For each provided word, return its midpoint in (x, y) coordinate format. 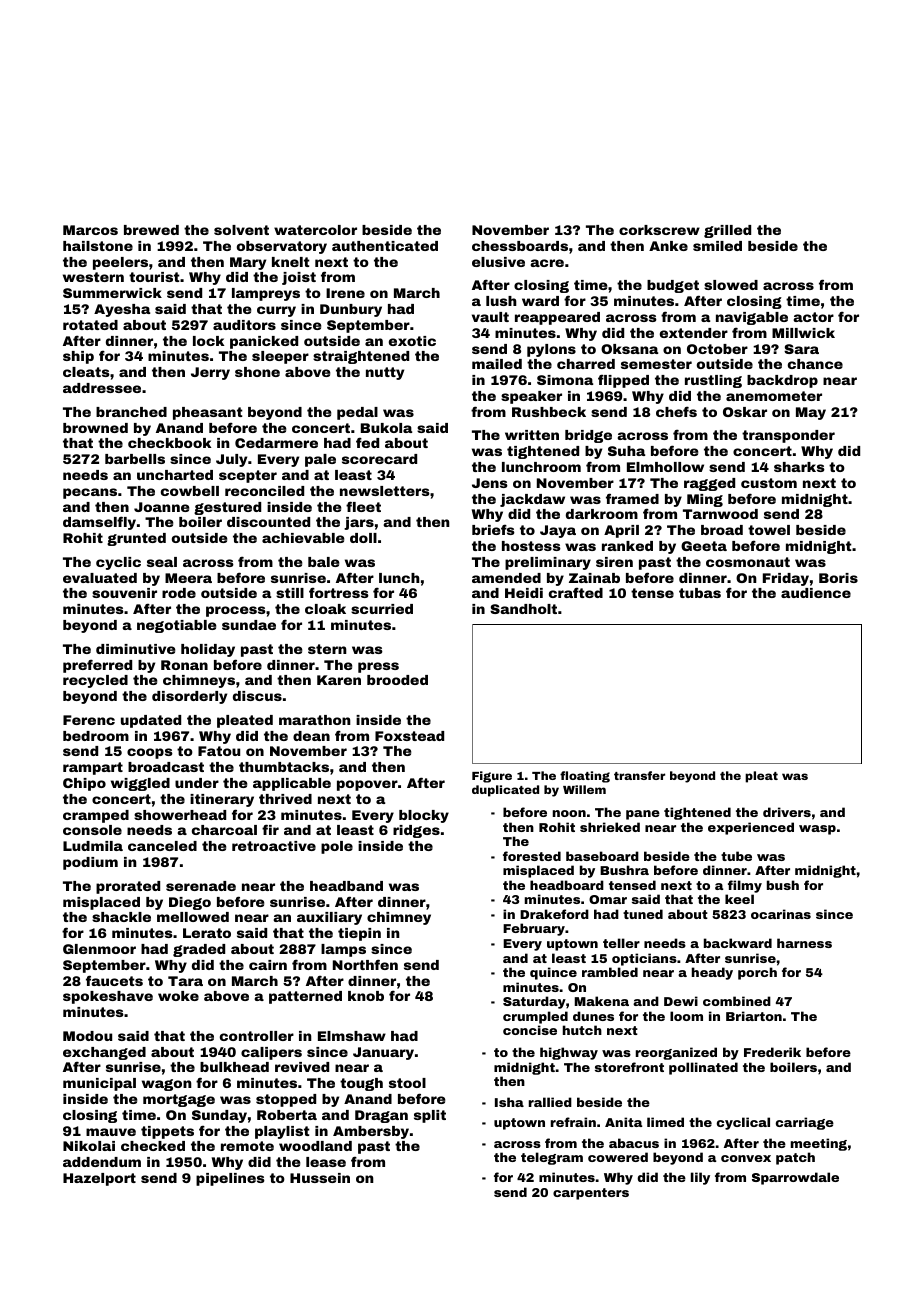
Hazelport (99, 1179)
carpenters (591, 1194)
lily (700, 1178)
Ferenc (89, 720)
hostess (531, 546)
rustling (713, 381)
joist (299, 278)
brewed (151, 230)
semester (656, 364)
